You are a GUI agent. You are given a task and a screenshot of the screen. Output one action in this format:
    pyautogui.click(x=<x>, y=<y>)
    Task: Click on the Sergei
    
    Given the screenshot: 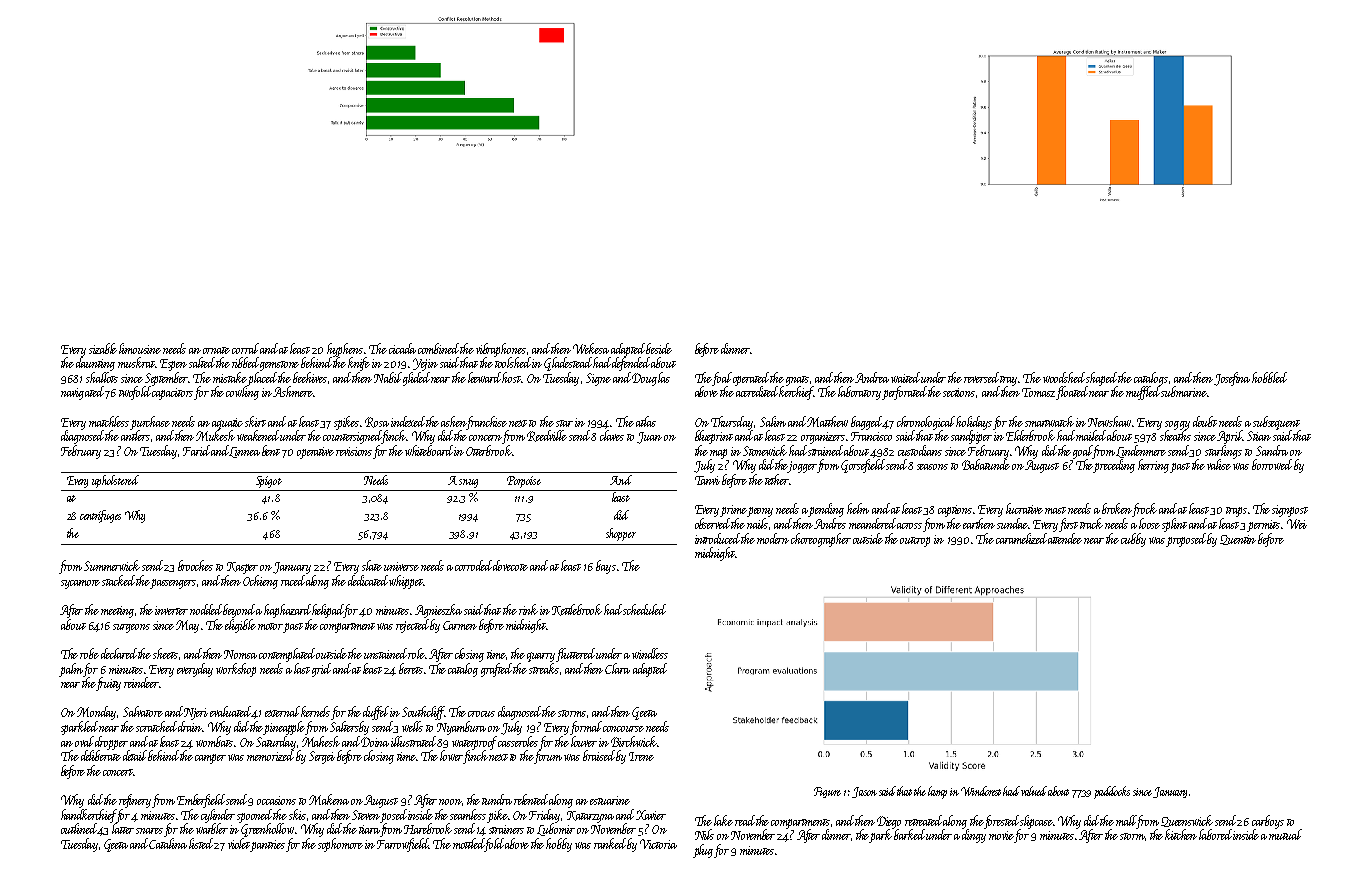 What is the action you would take?
    pyautogui.click(x=322, y=757)
